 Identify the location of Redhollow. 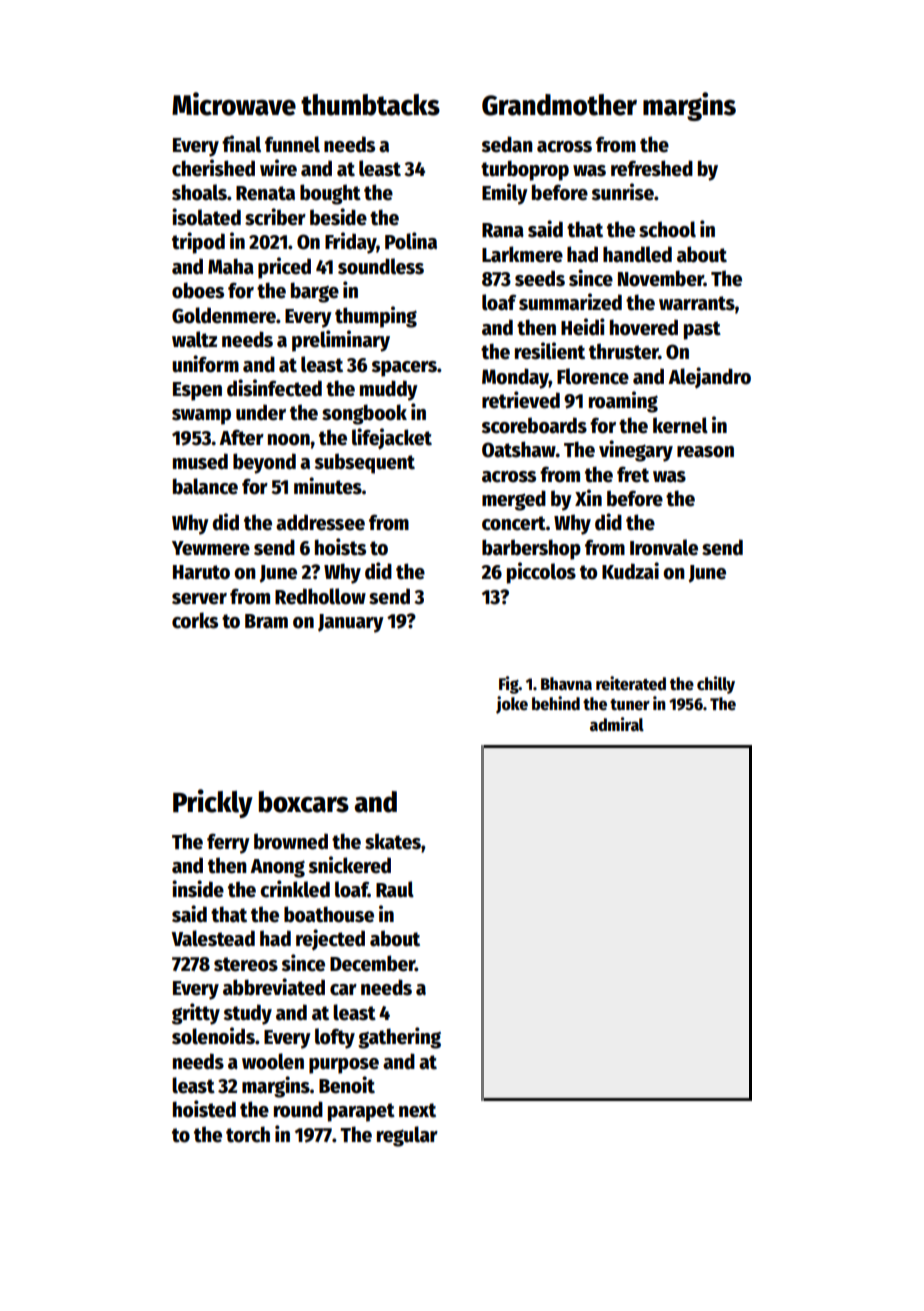
(320, 596).
